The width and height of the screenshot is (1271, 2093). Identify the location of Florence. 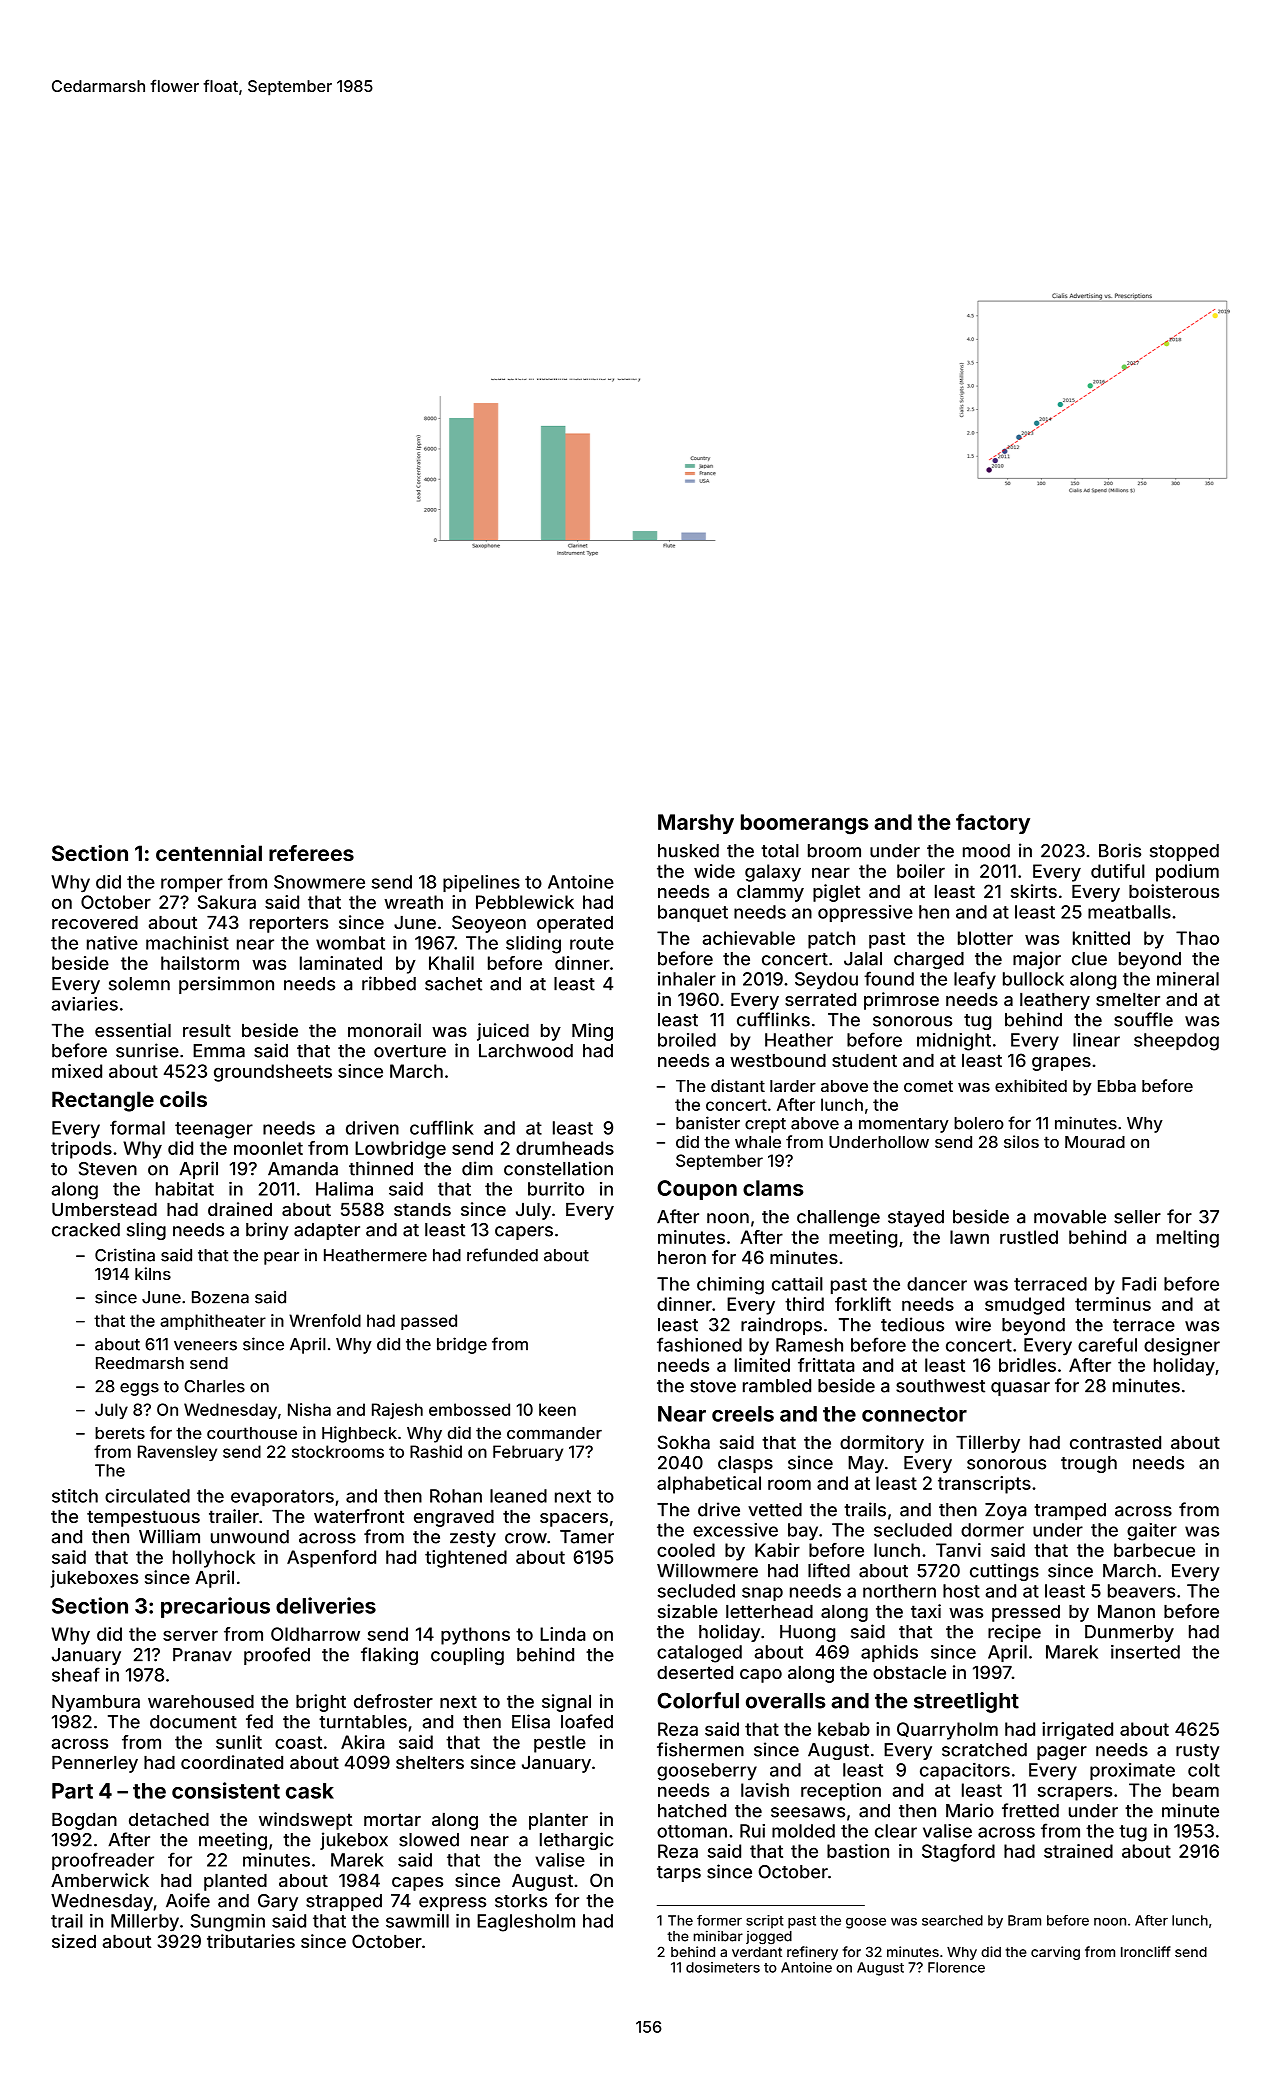
(956, 1967).
